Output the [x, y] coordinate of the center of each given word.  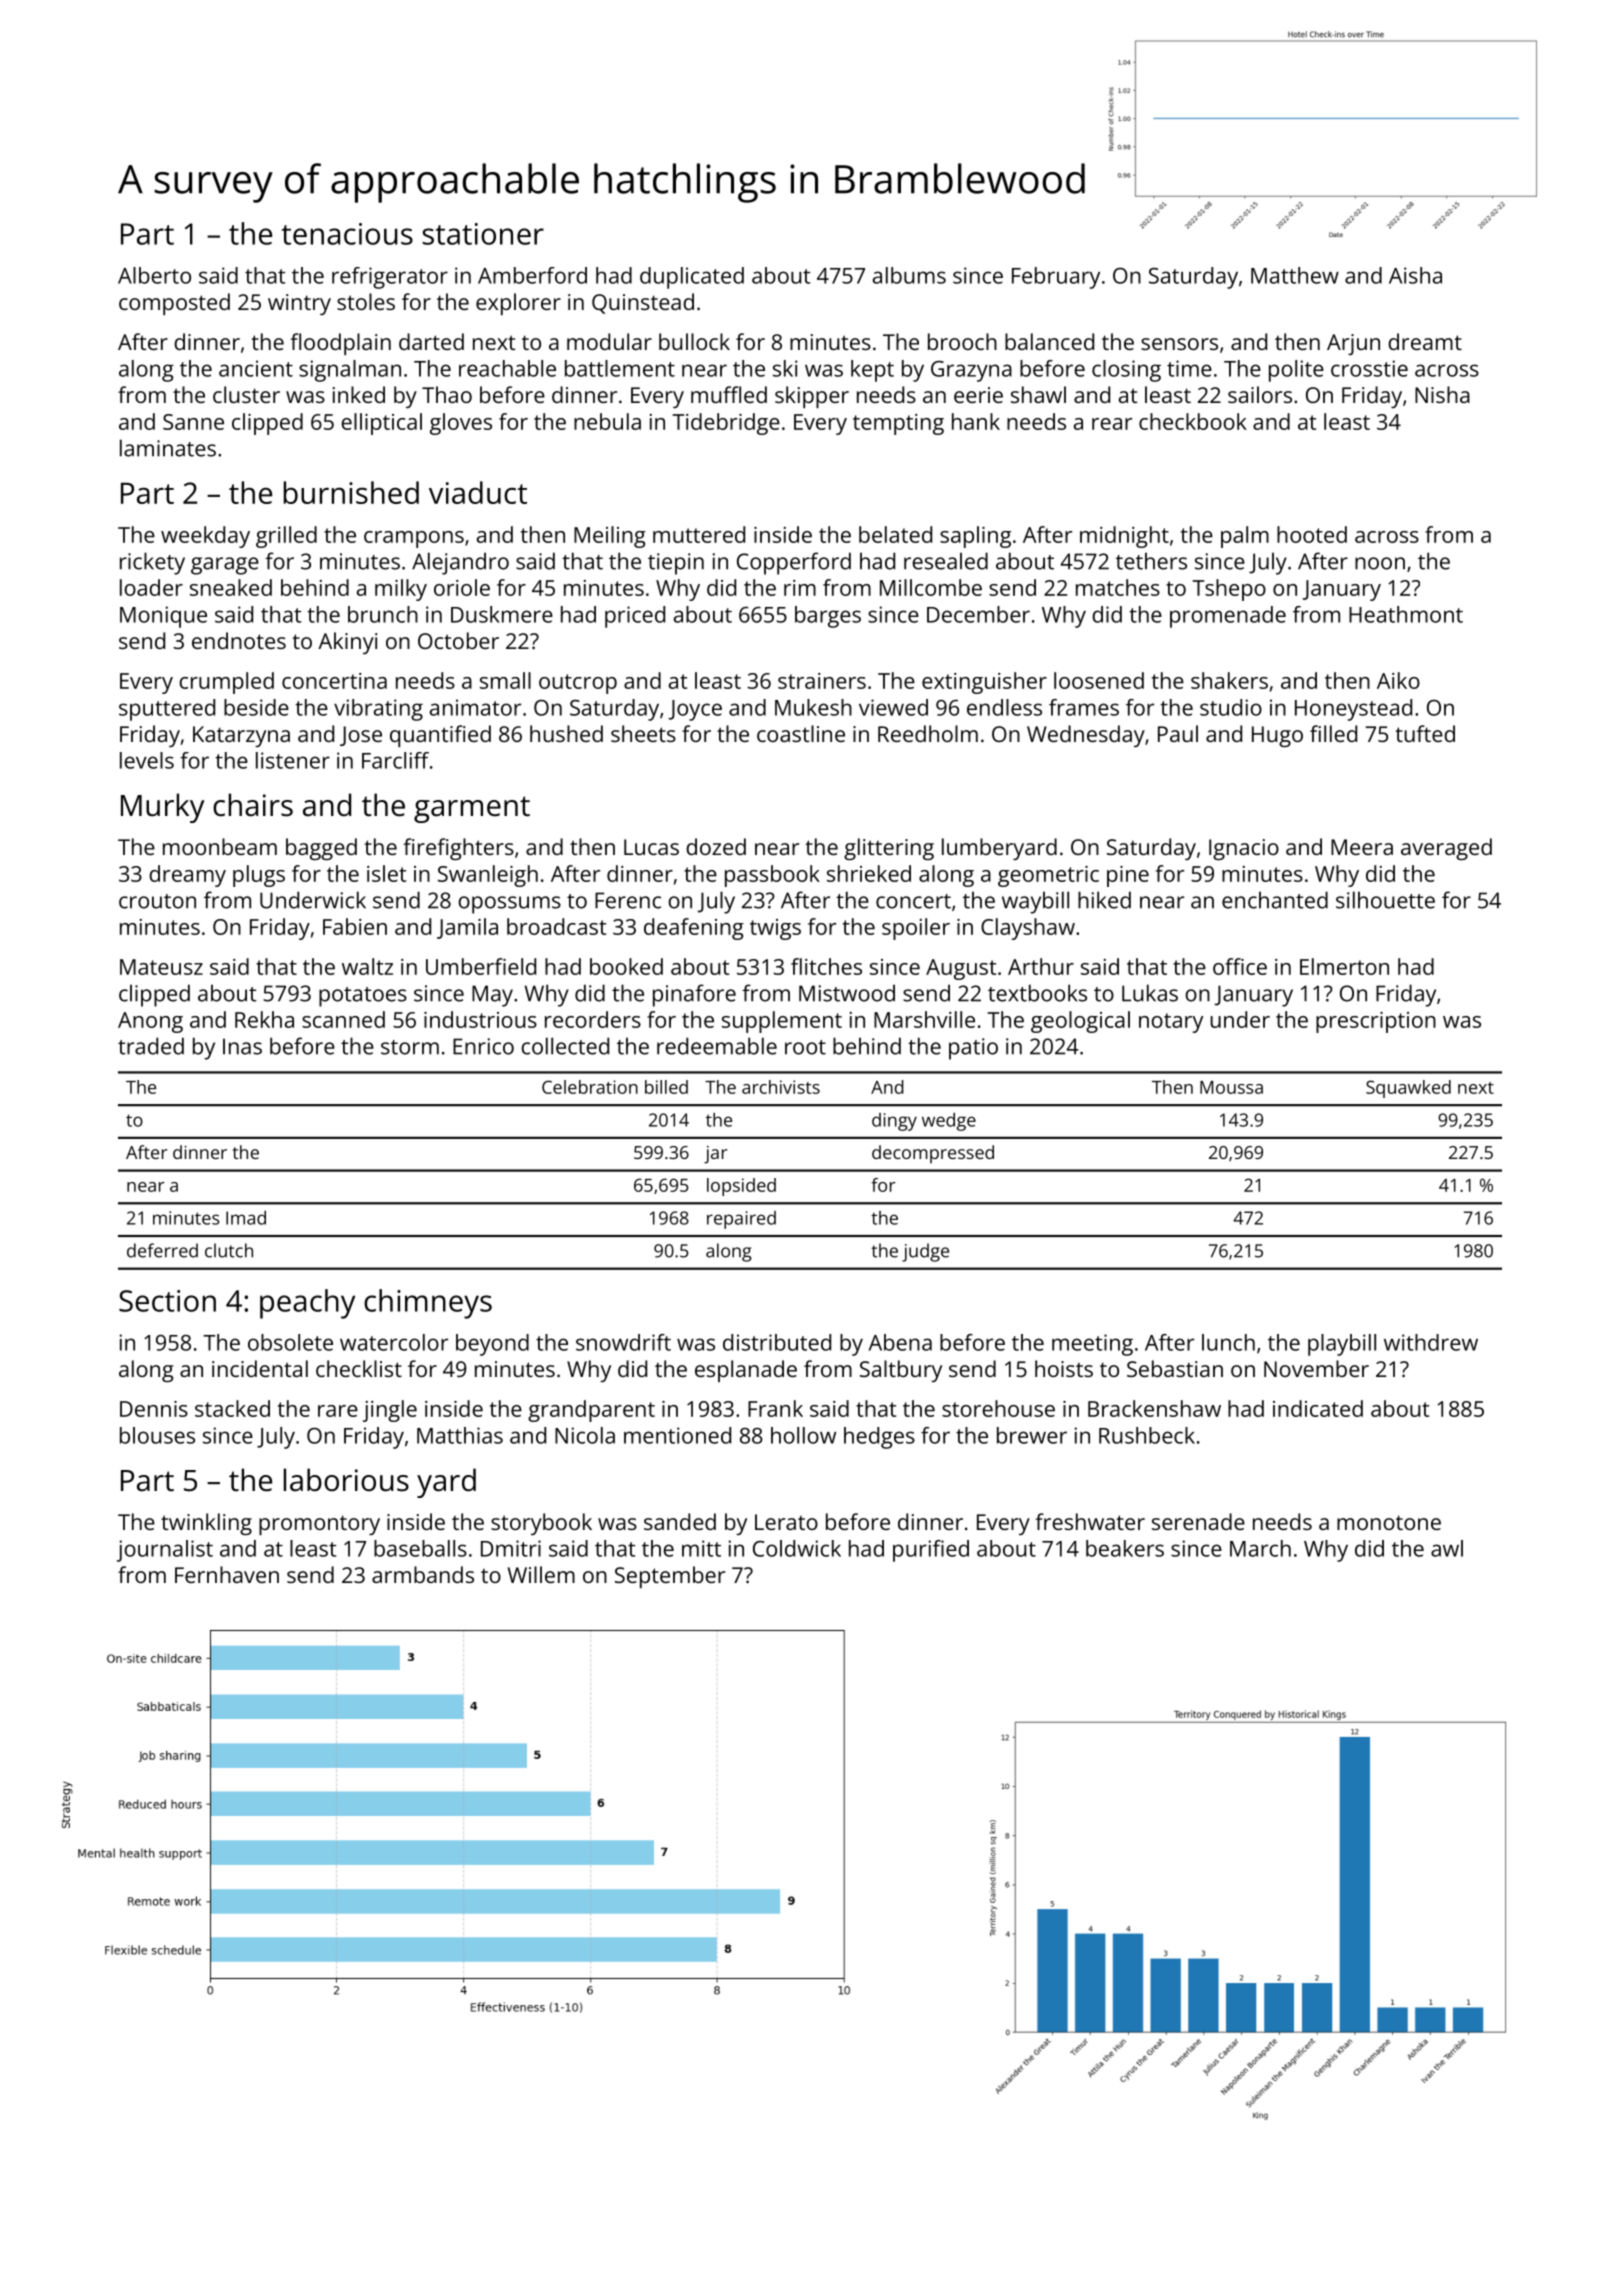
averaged [1446, 849]
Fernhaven [227, 1574]
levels [147, 760]
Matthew [1295, 275]
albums [909, 275]
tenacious [347, 234]
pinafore [694, 995]
